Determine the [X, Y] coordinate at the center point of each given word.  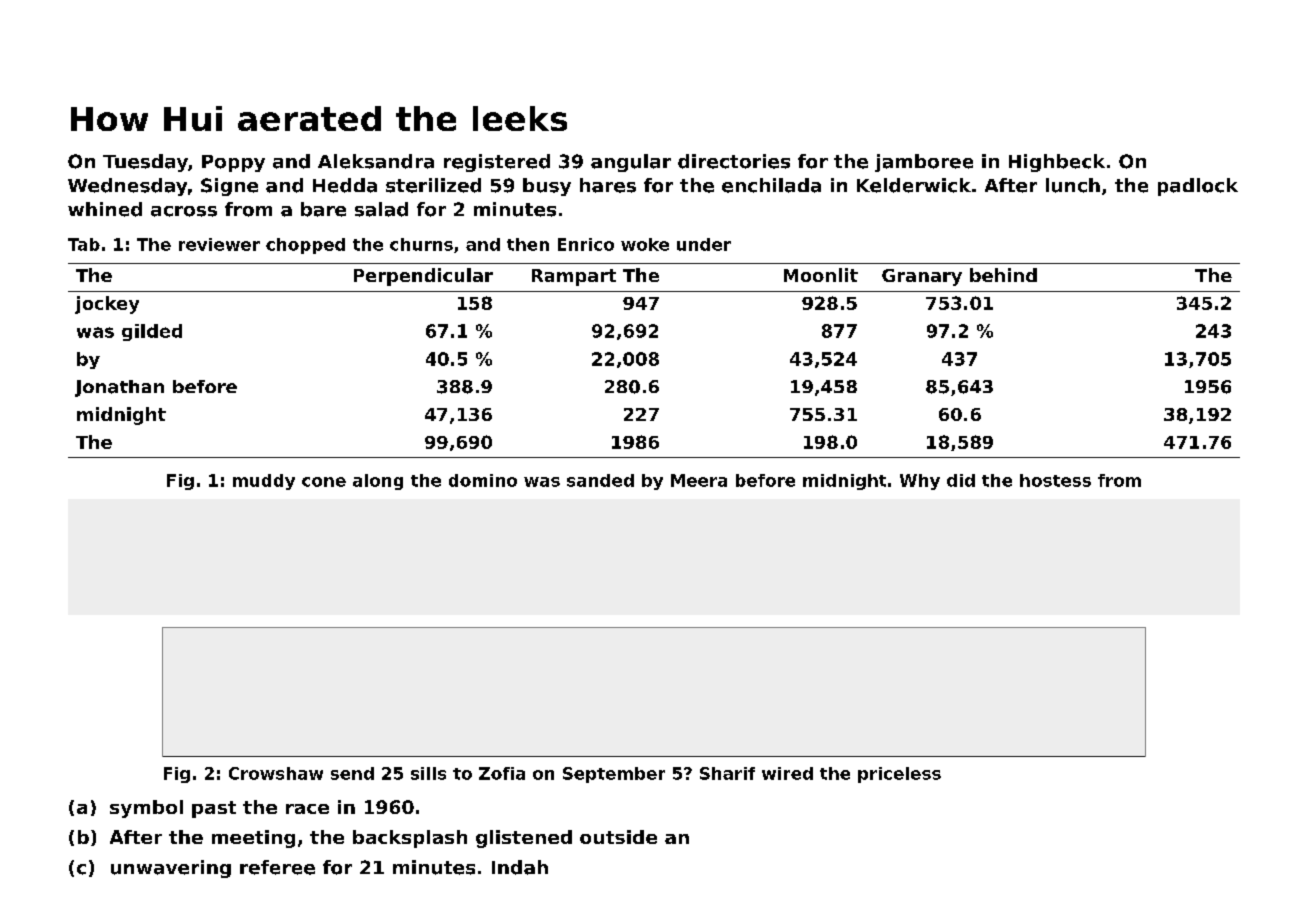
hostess [1055, 480]
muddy [264, 482]
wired [787, 773]
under [704, 244]
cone [324, 482]
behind [1003, 275]
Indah [520, 867]
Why [920, 482]
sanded [600, 480]
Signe [229, 187]
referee [277, 867]
